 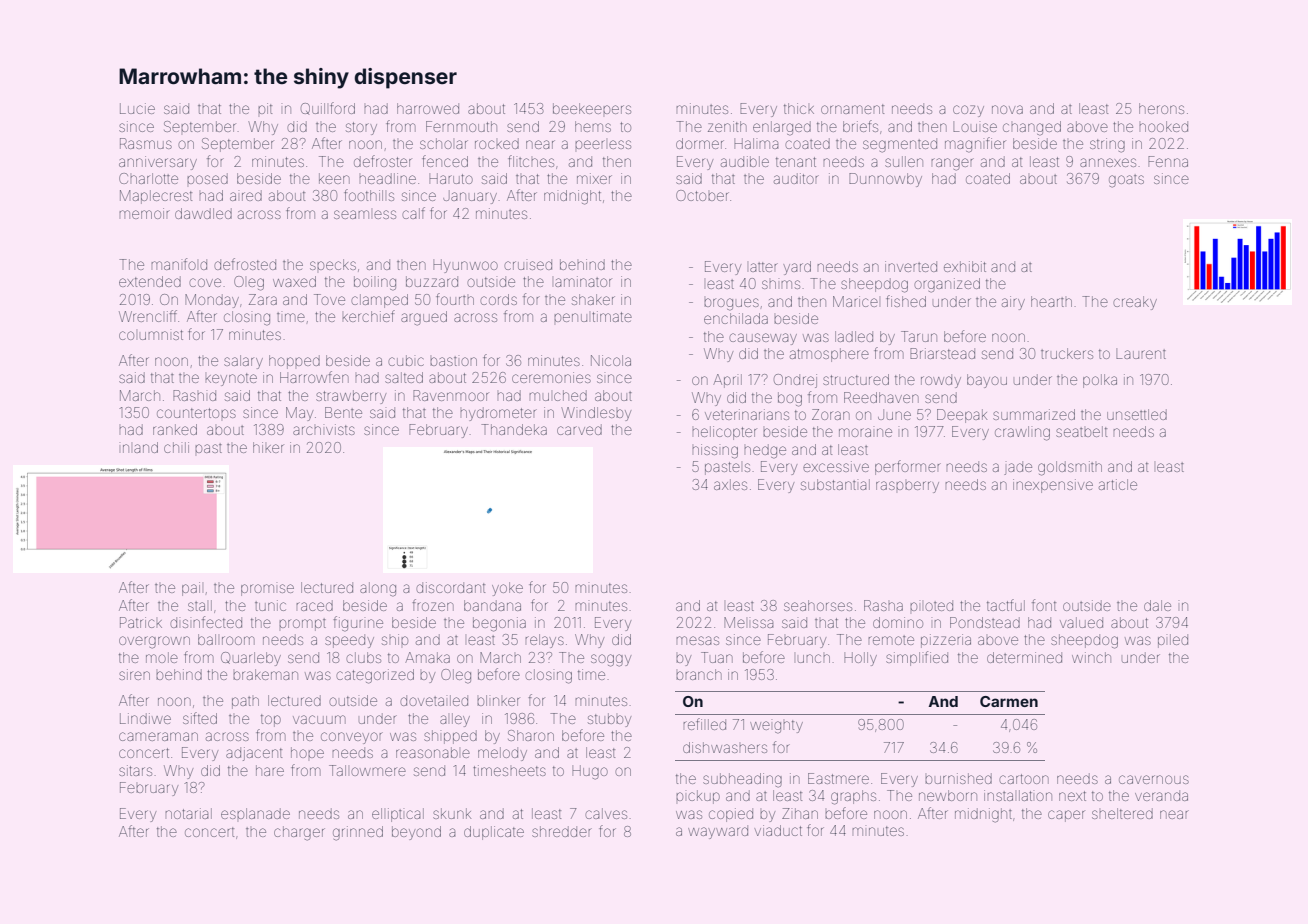 What do you see at coordinates (818, 605) in the screenshot?
I see `seahorses` at bounding box center [818, 605].
